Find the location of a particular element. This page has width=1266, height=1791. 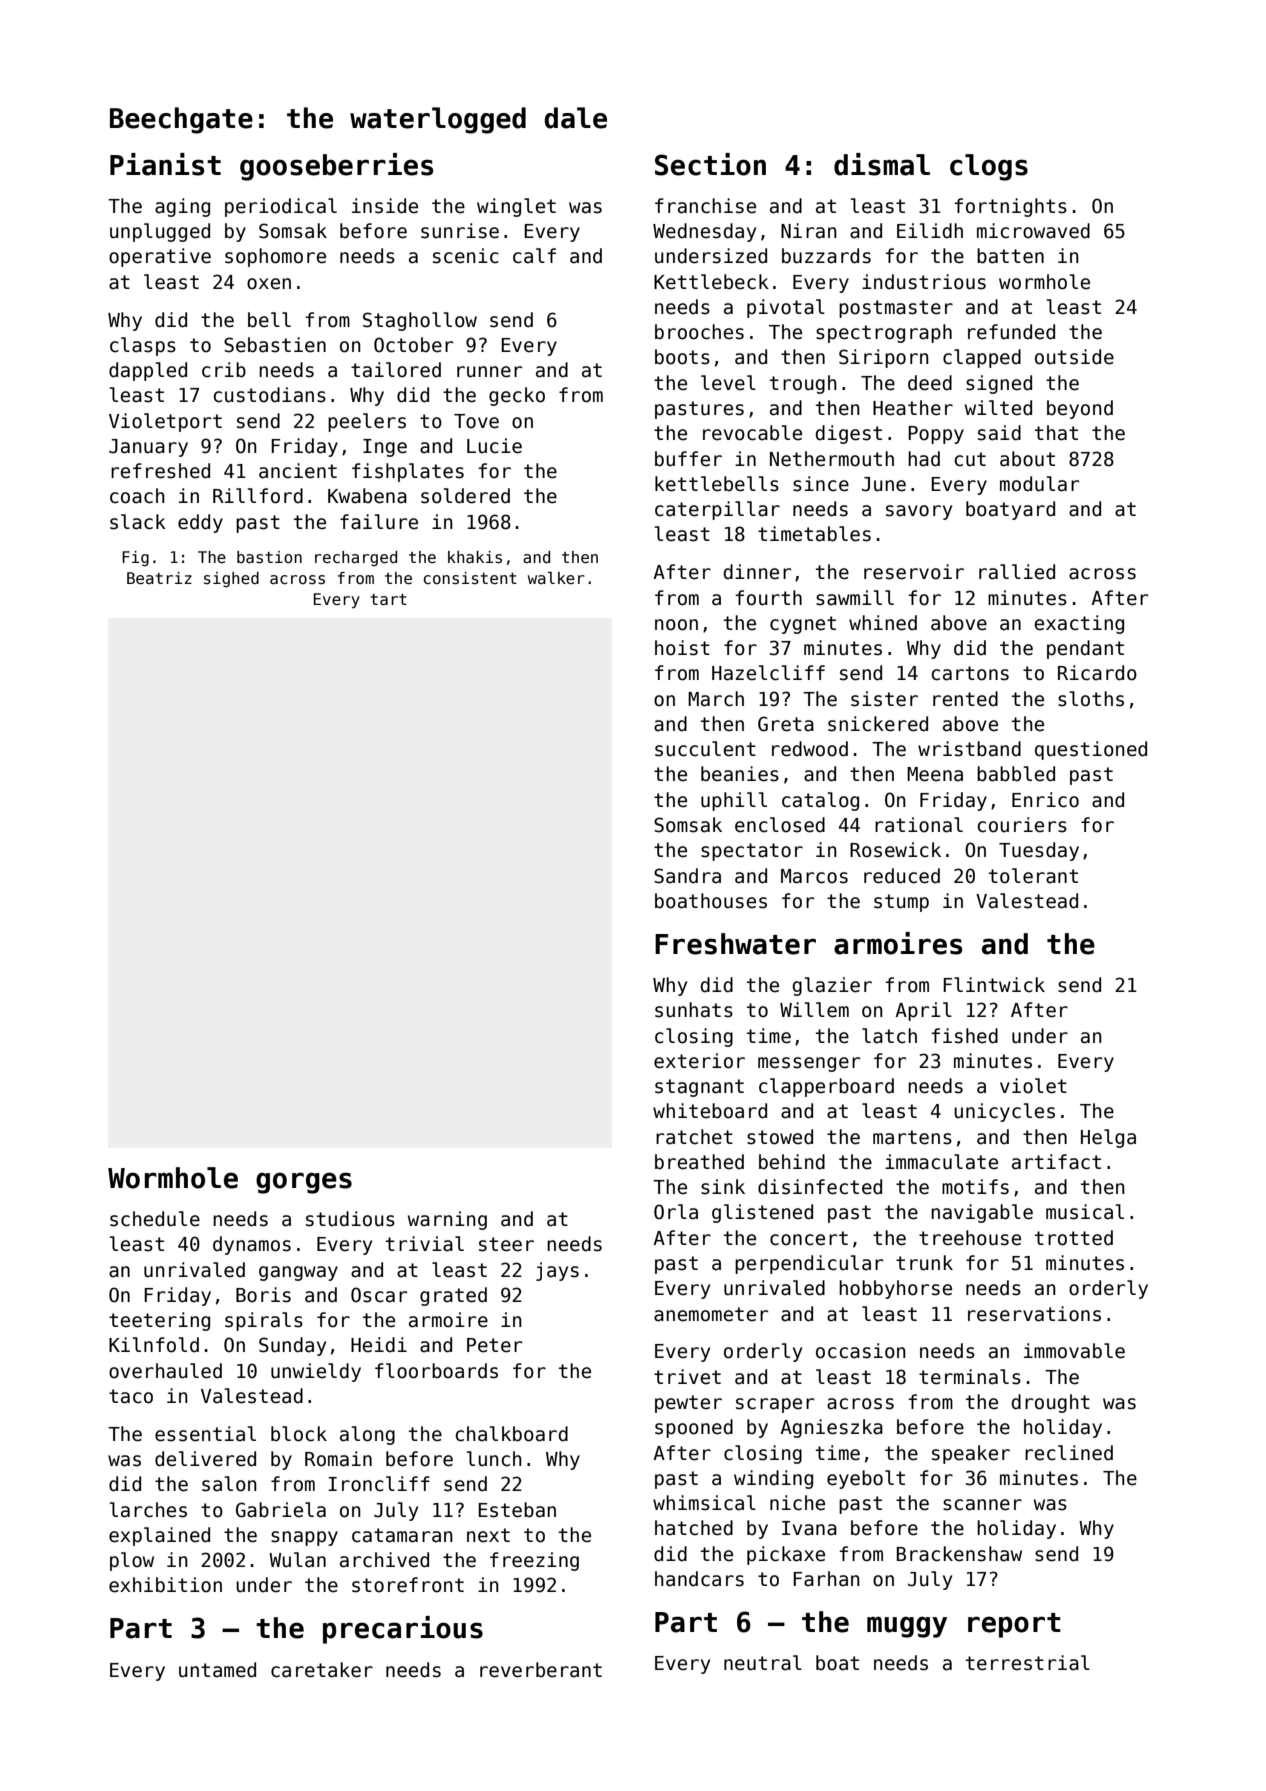

beyond is located at coordinates (1080, 409).
